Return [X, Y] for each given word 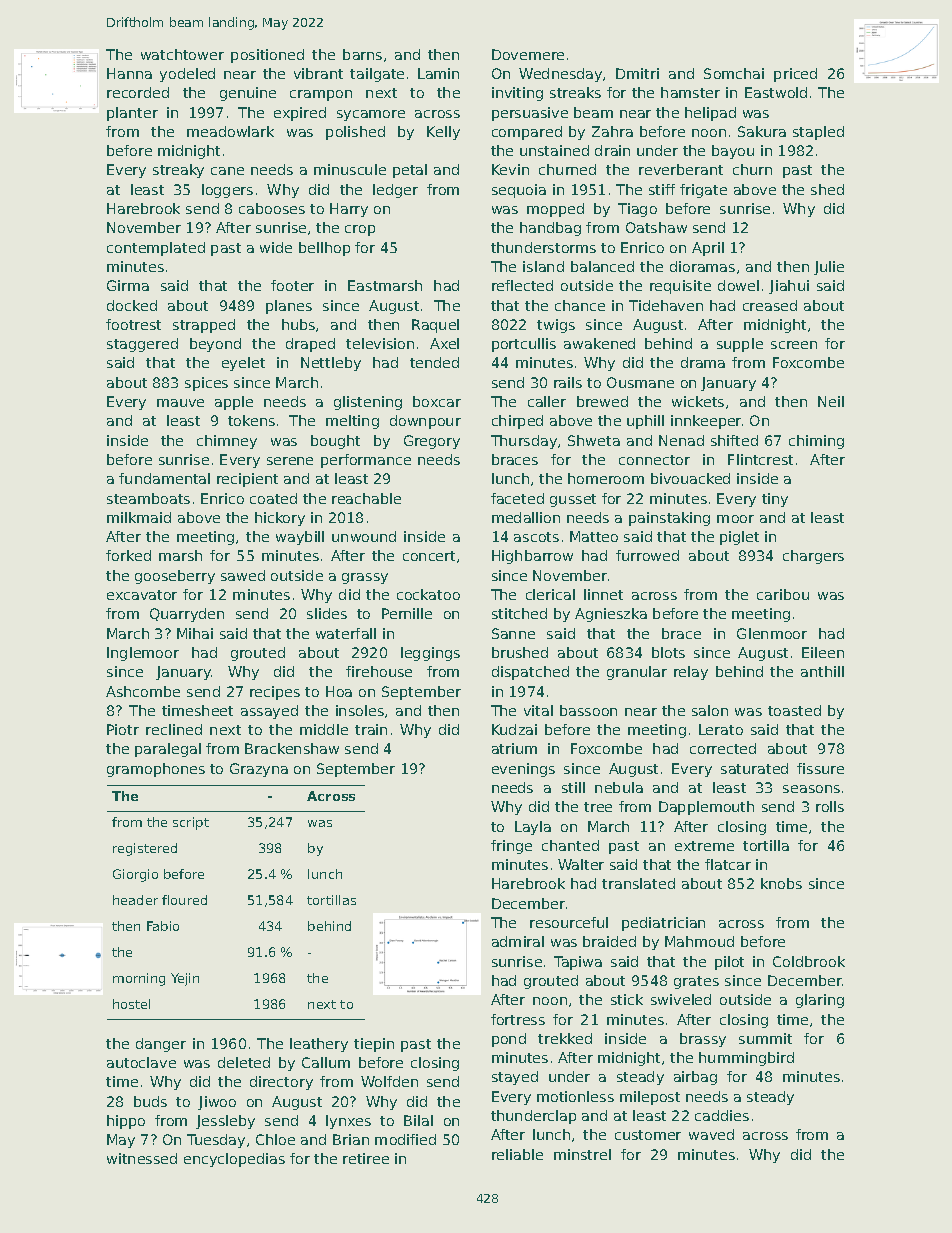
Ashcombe [143, 691]
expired [300, 114]
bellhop [324, 249]
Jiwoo [217, 1103]
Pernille [407, 613]
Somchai [734, 73]
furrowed [647, 555]
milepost [650, 1098]
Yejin [185, 979]
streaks [575, 92]
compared [527, 133]
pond [509, 1040]
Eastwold [776, 92]
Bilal [418, 1120]
